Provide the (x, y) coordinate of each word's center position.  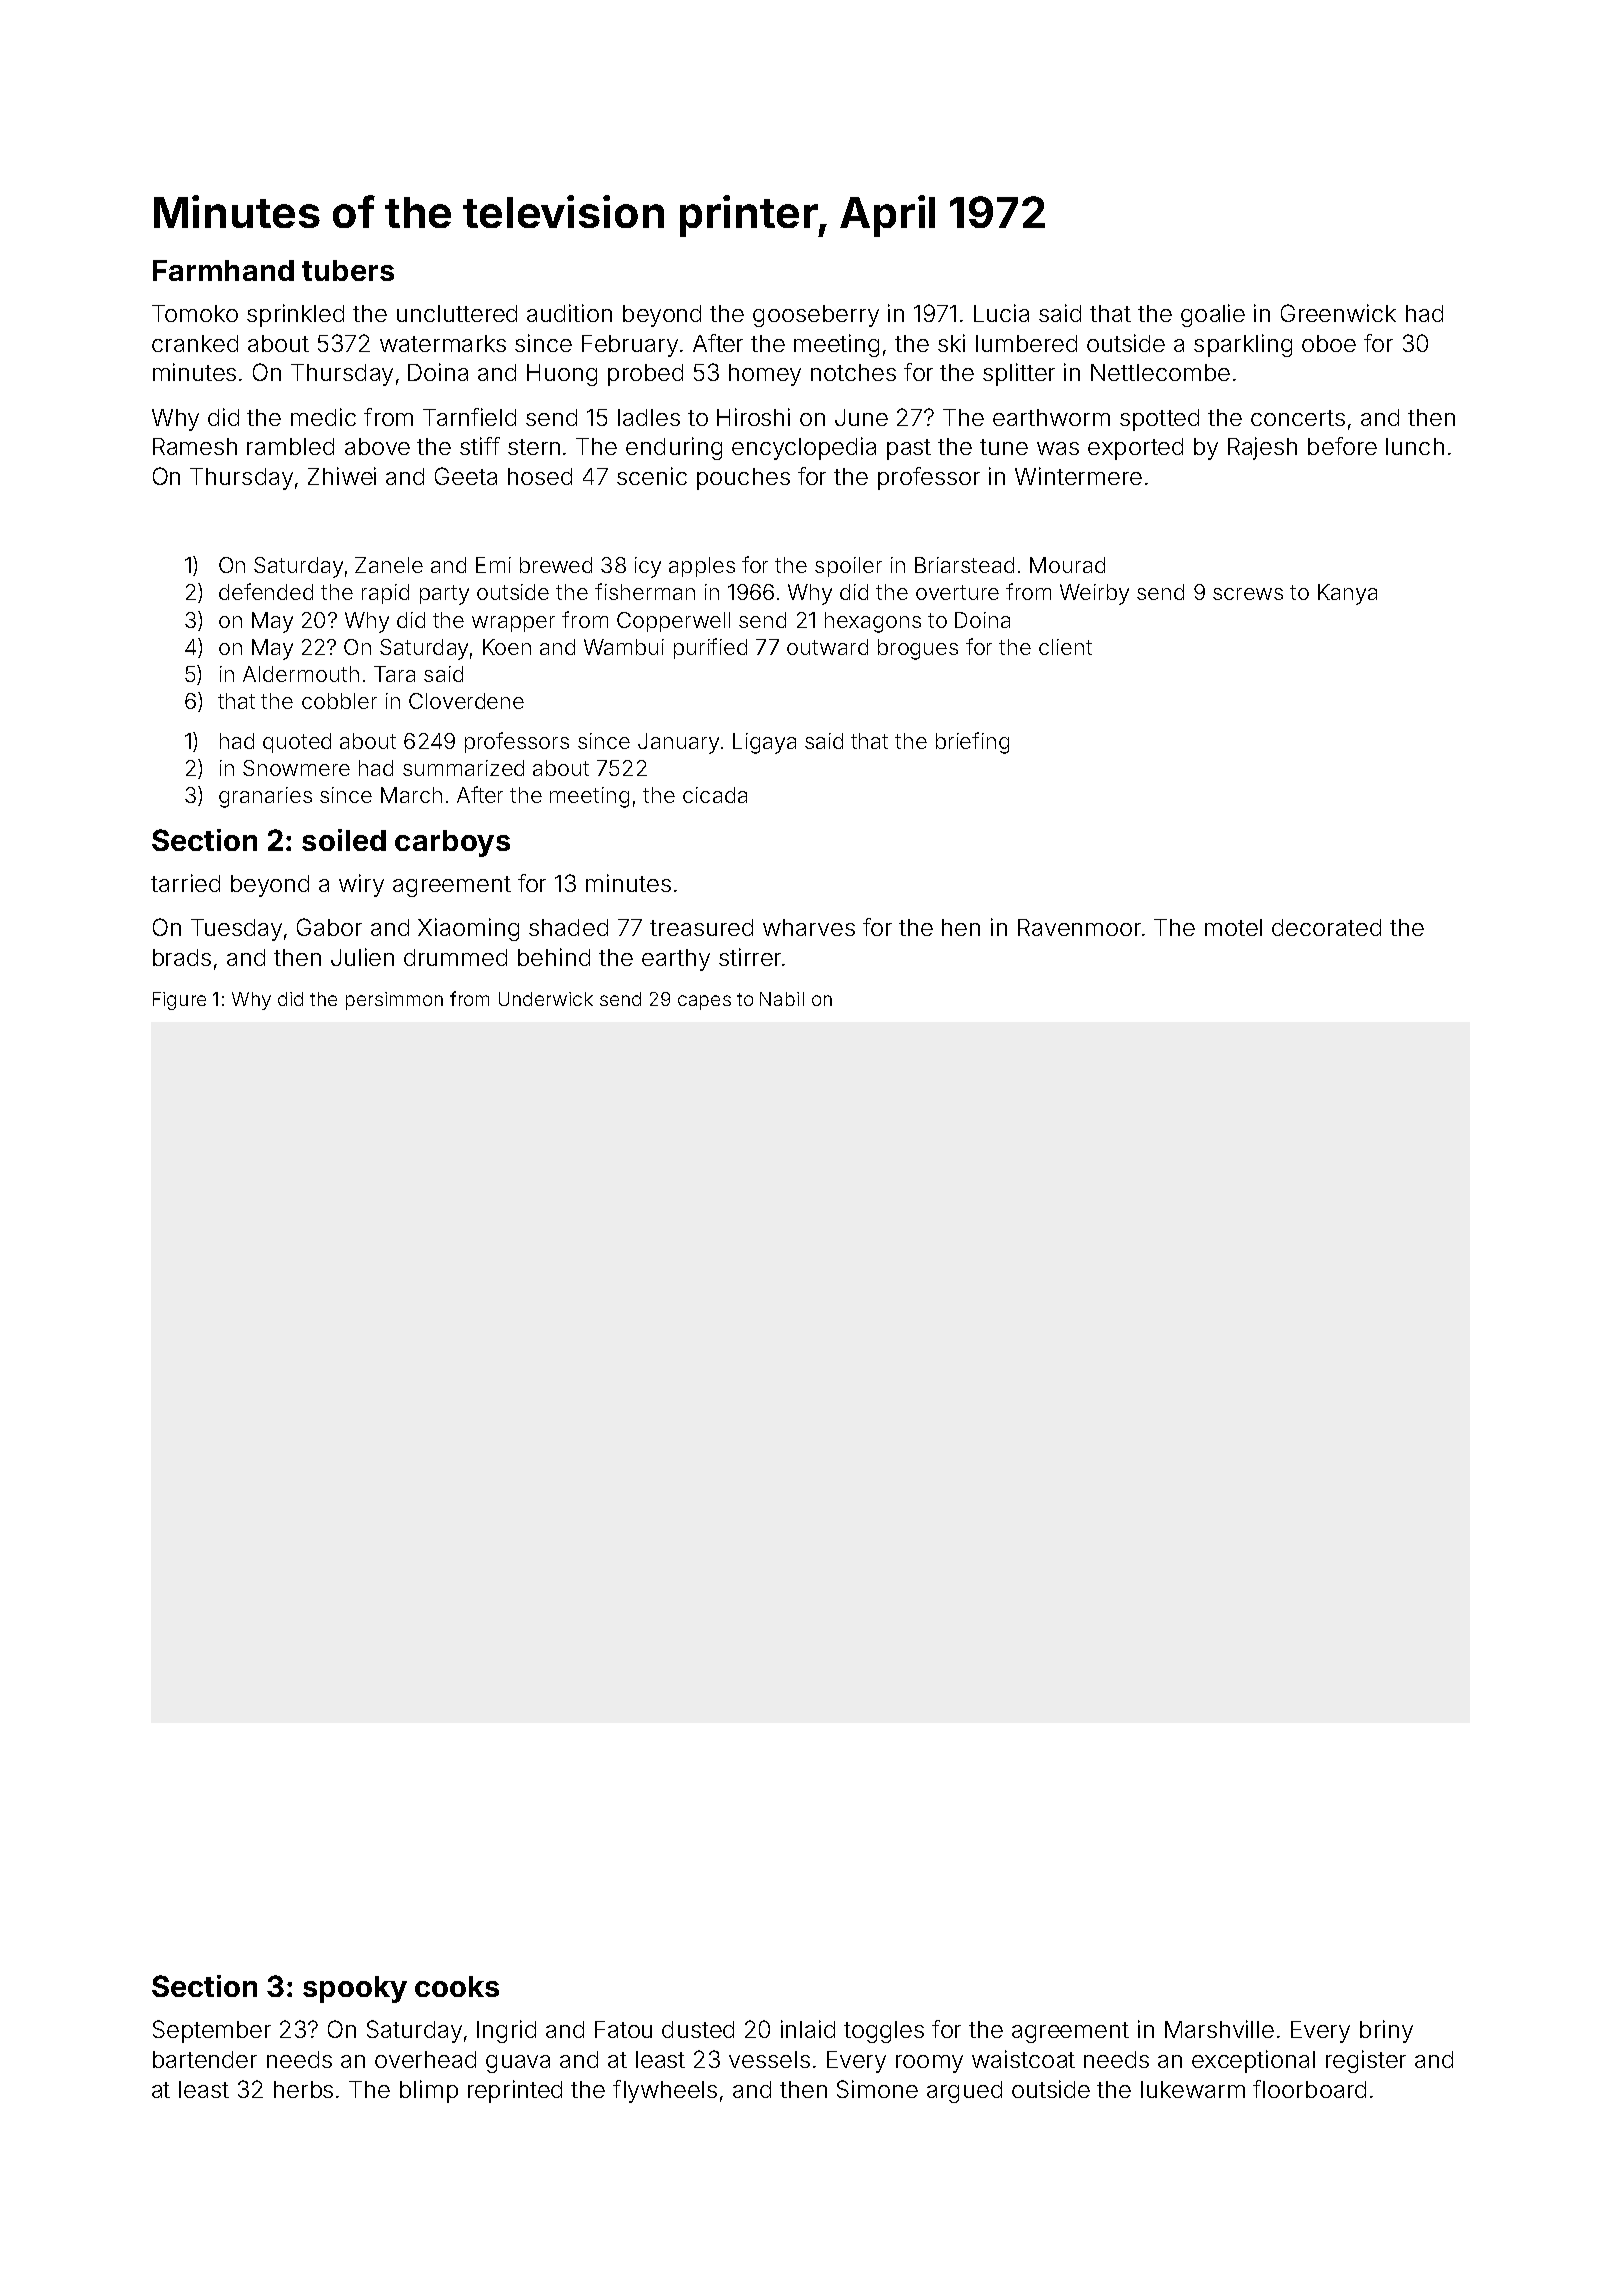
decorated (1326, 927)
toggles (884, 2032)
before (1342, 446)
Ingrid (506, 2031)
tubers (348, 270)
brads (182, 957)
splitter (1019, 374)
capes (704, 1002)
